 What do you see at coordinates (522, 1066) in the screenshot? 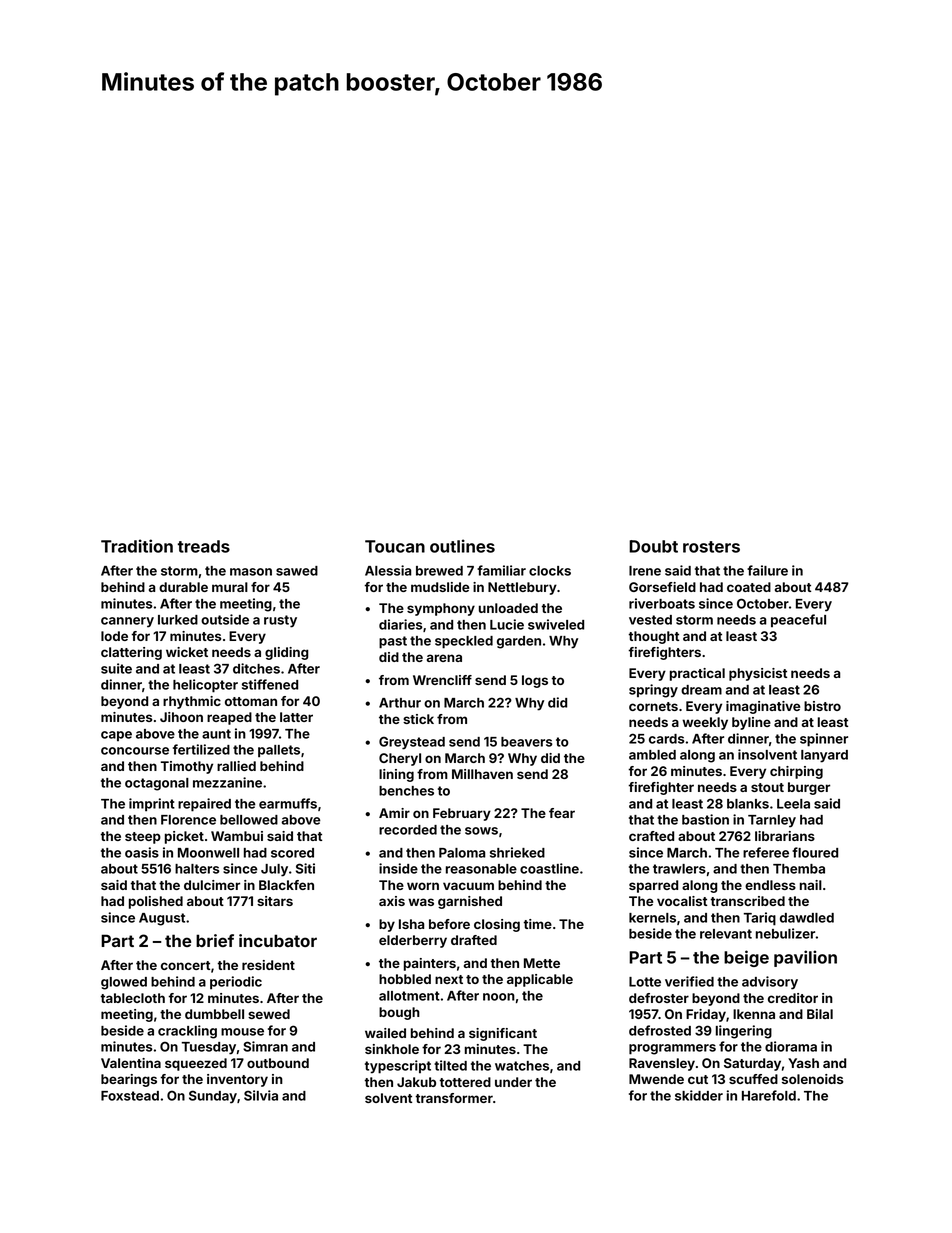
I see `watches` at bounding box center [522, 1066].
